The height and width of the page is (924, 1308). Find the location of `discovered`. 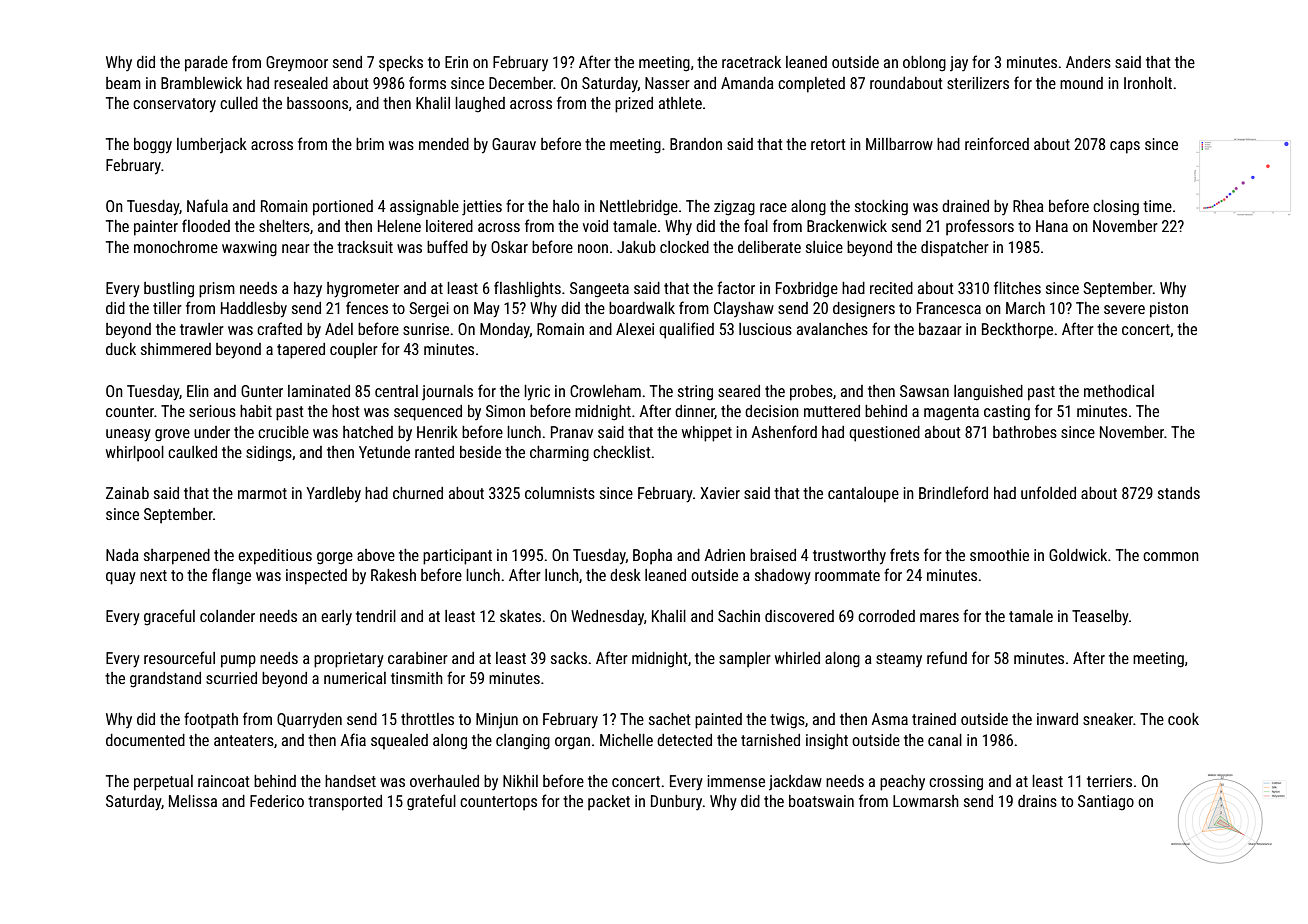

discovered is located at coordinates (799, 616).
